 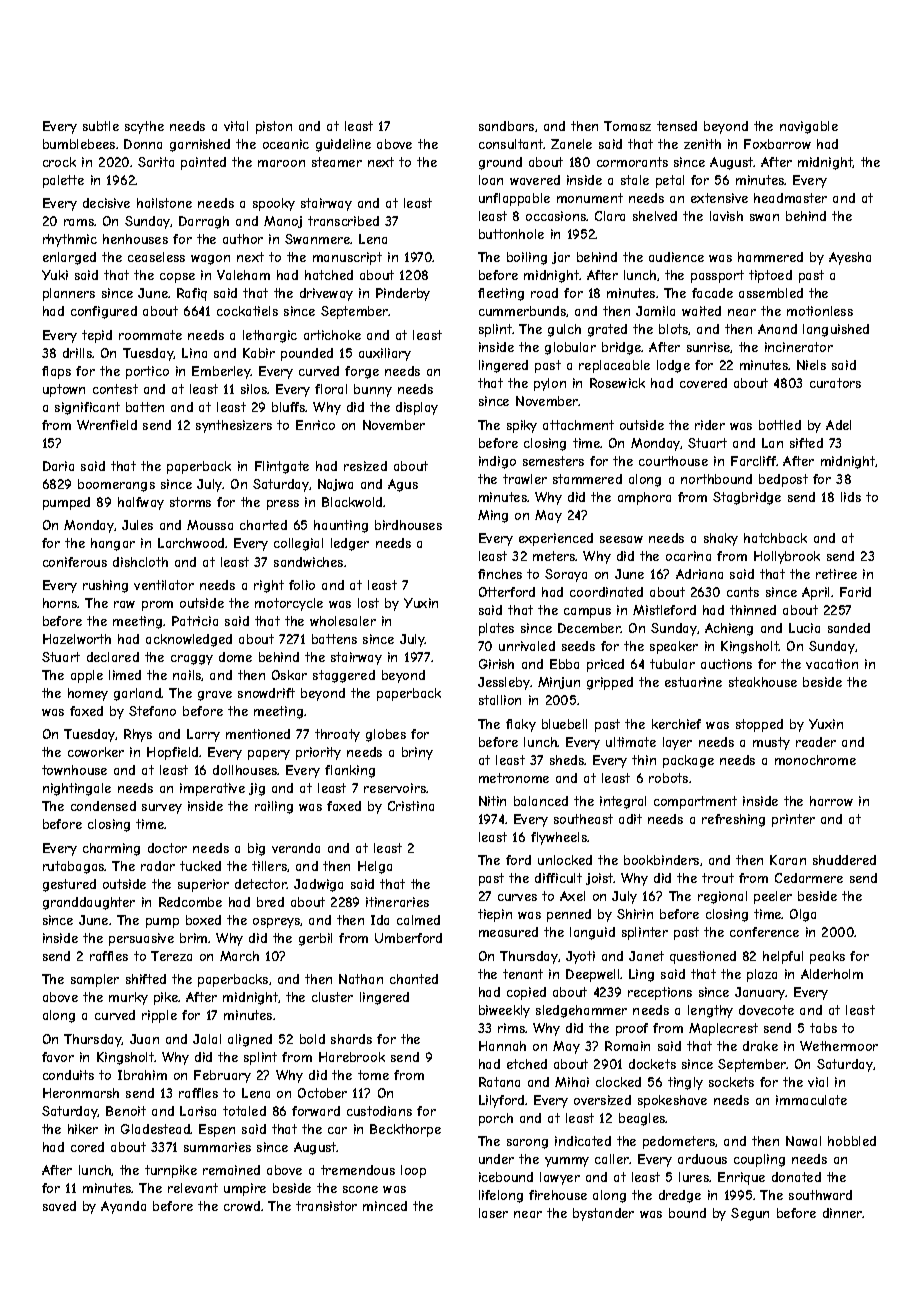 What do you see at coordinates (128, 998) in the screenshot?
I see `murky` at bounding box center [128, 998].
